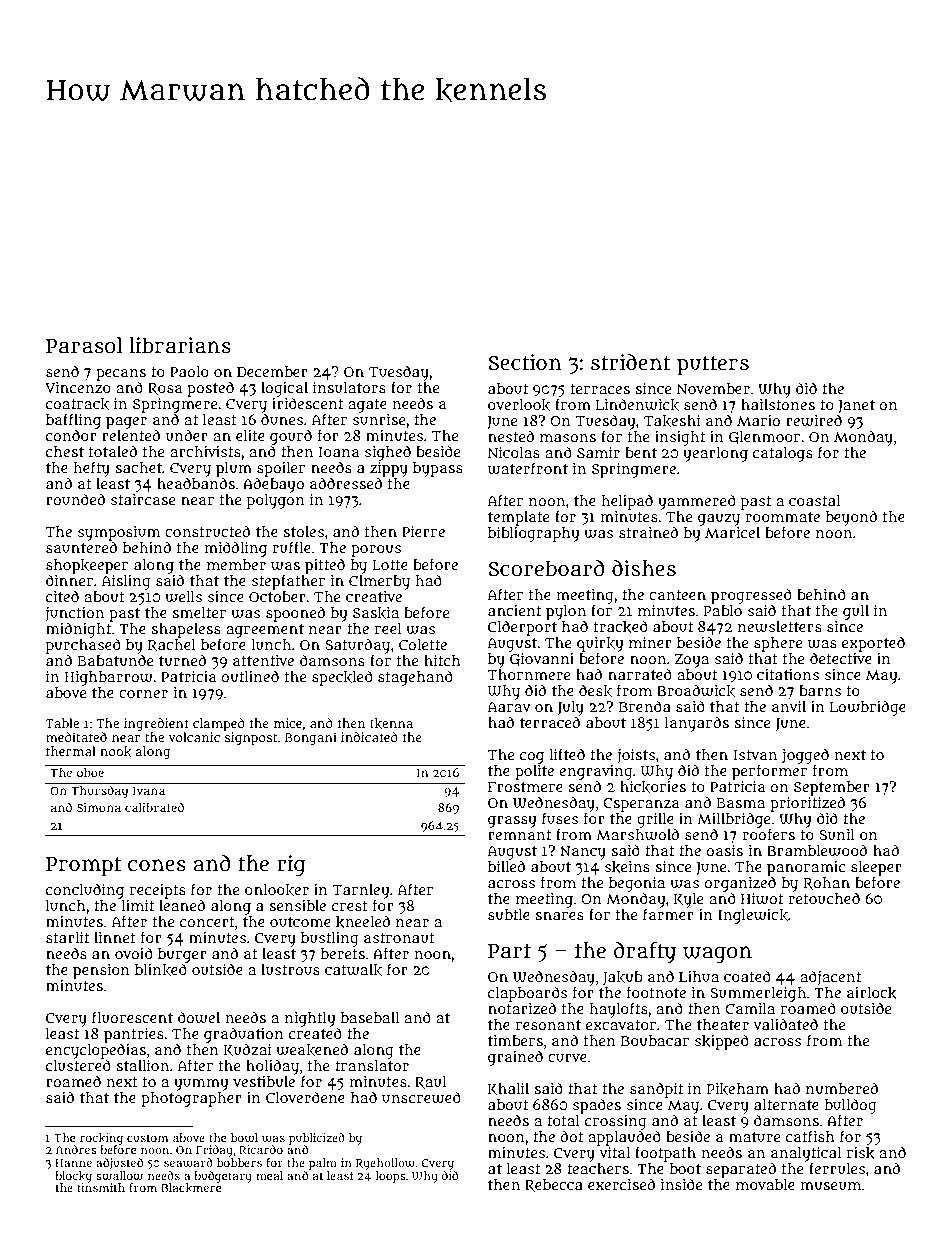 The image size is (952, 1233). I want to click on Blackmere, so click(191, 1188).
